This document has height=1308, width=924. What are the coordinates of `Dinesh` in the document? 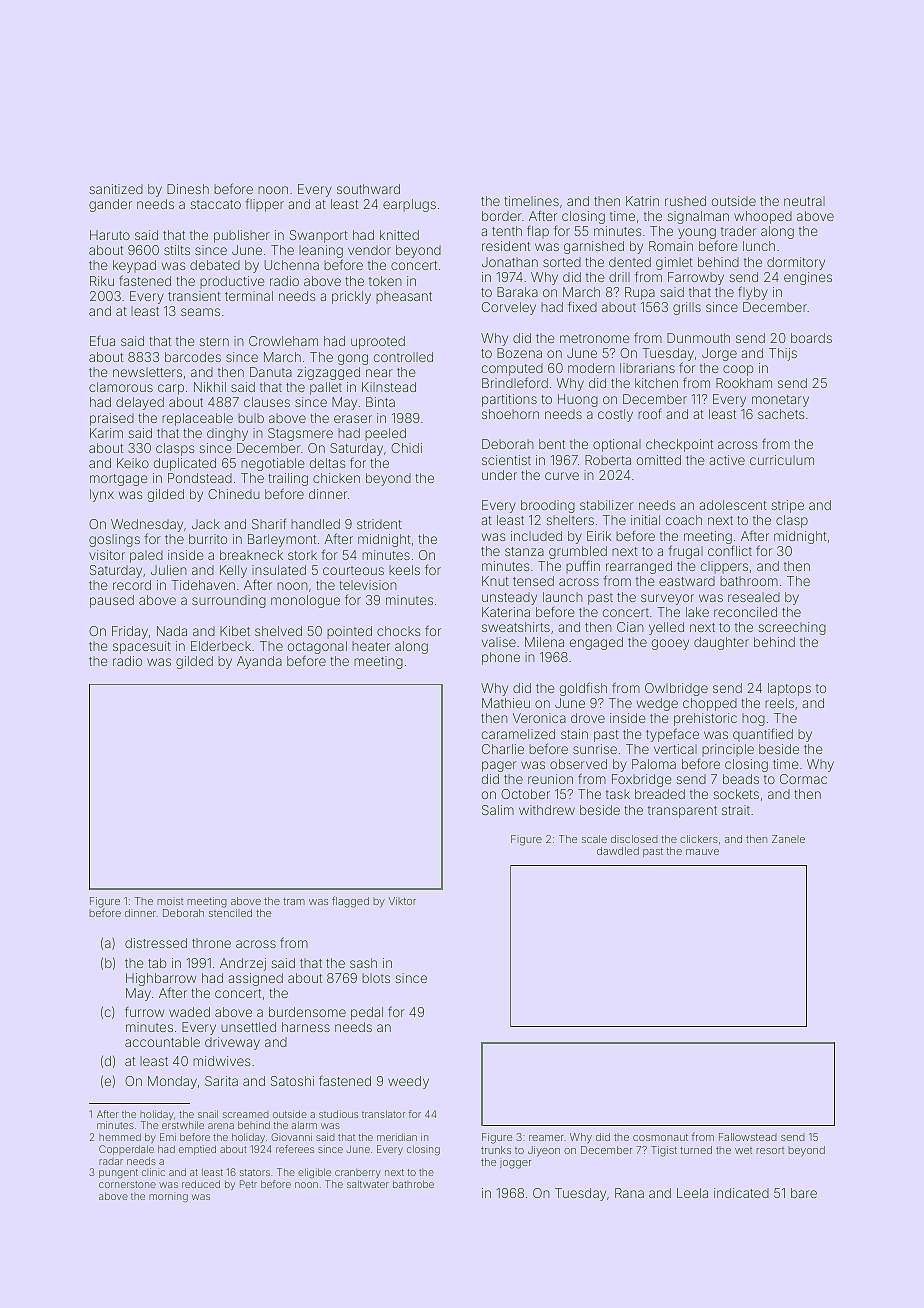 It's located at (188, 189).
